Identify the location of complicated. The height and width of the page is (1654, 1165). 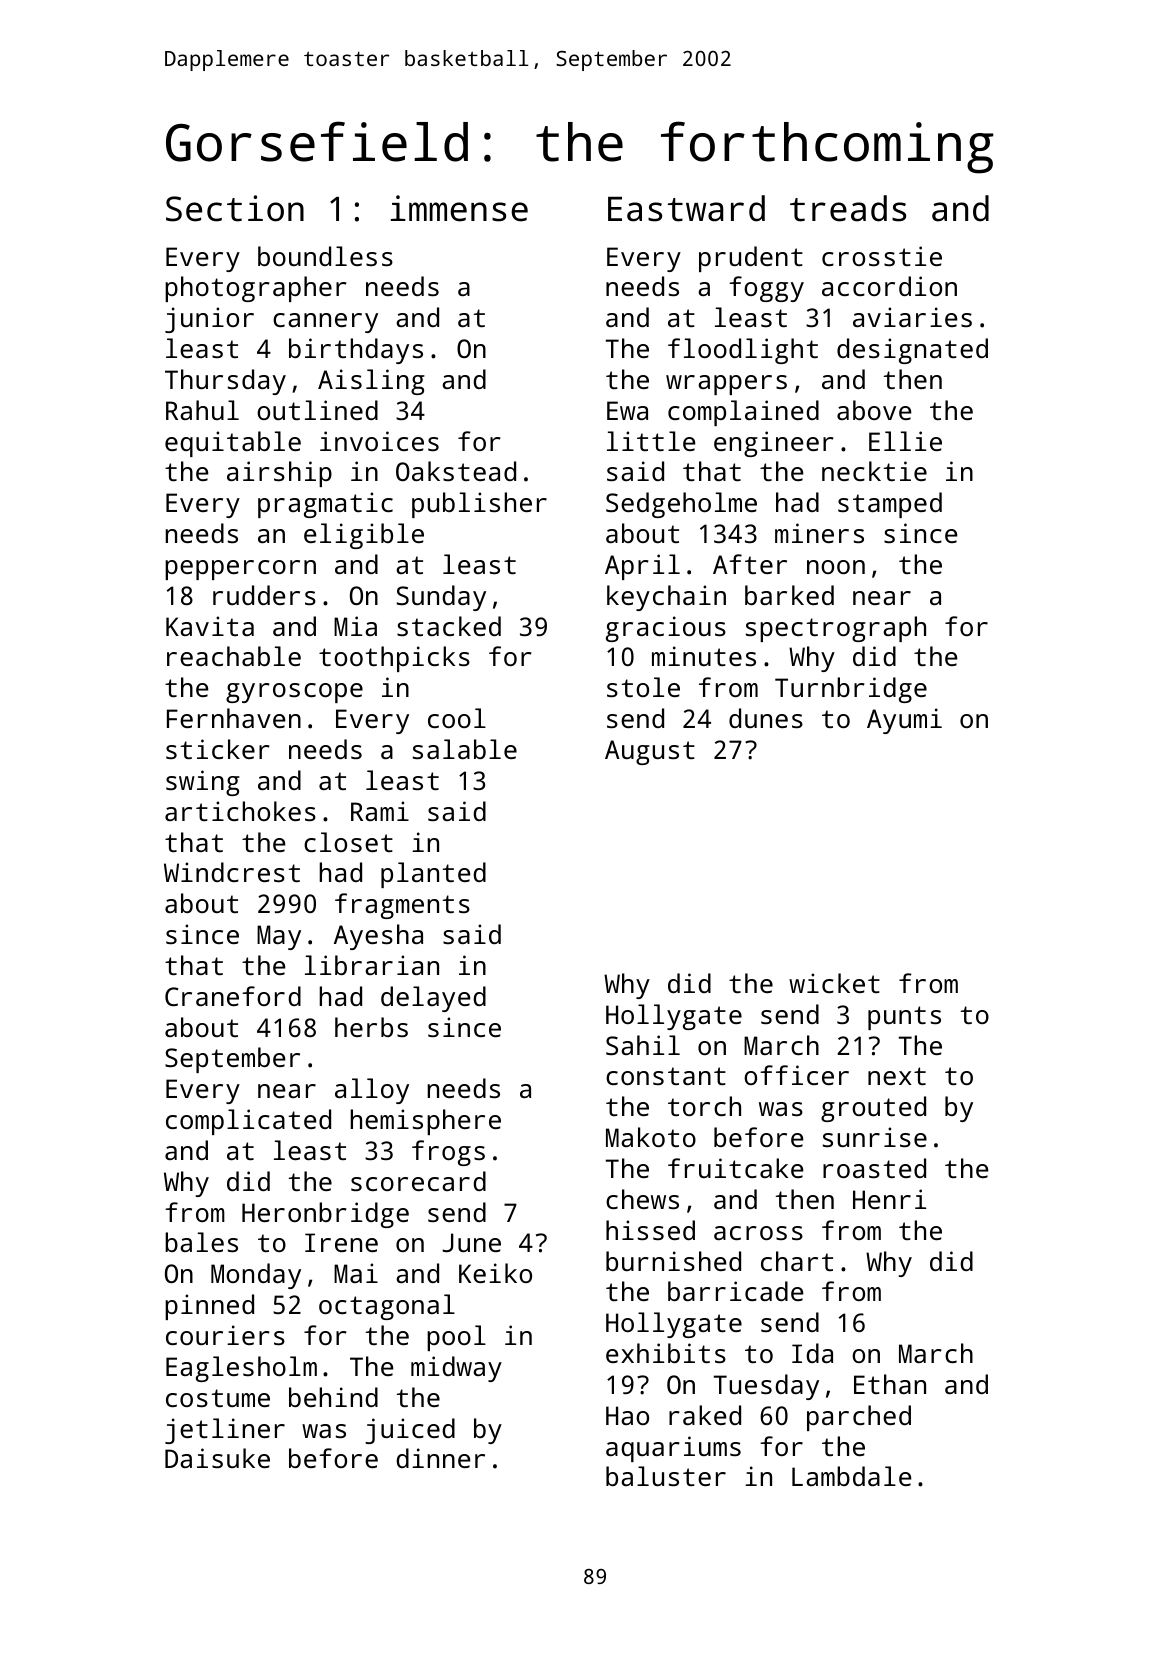
(248, 1122).
